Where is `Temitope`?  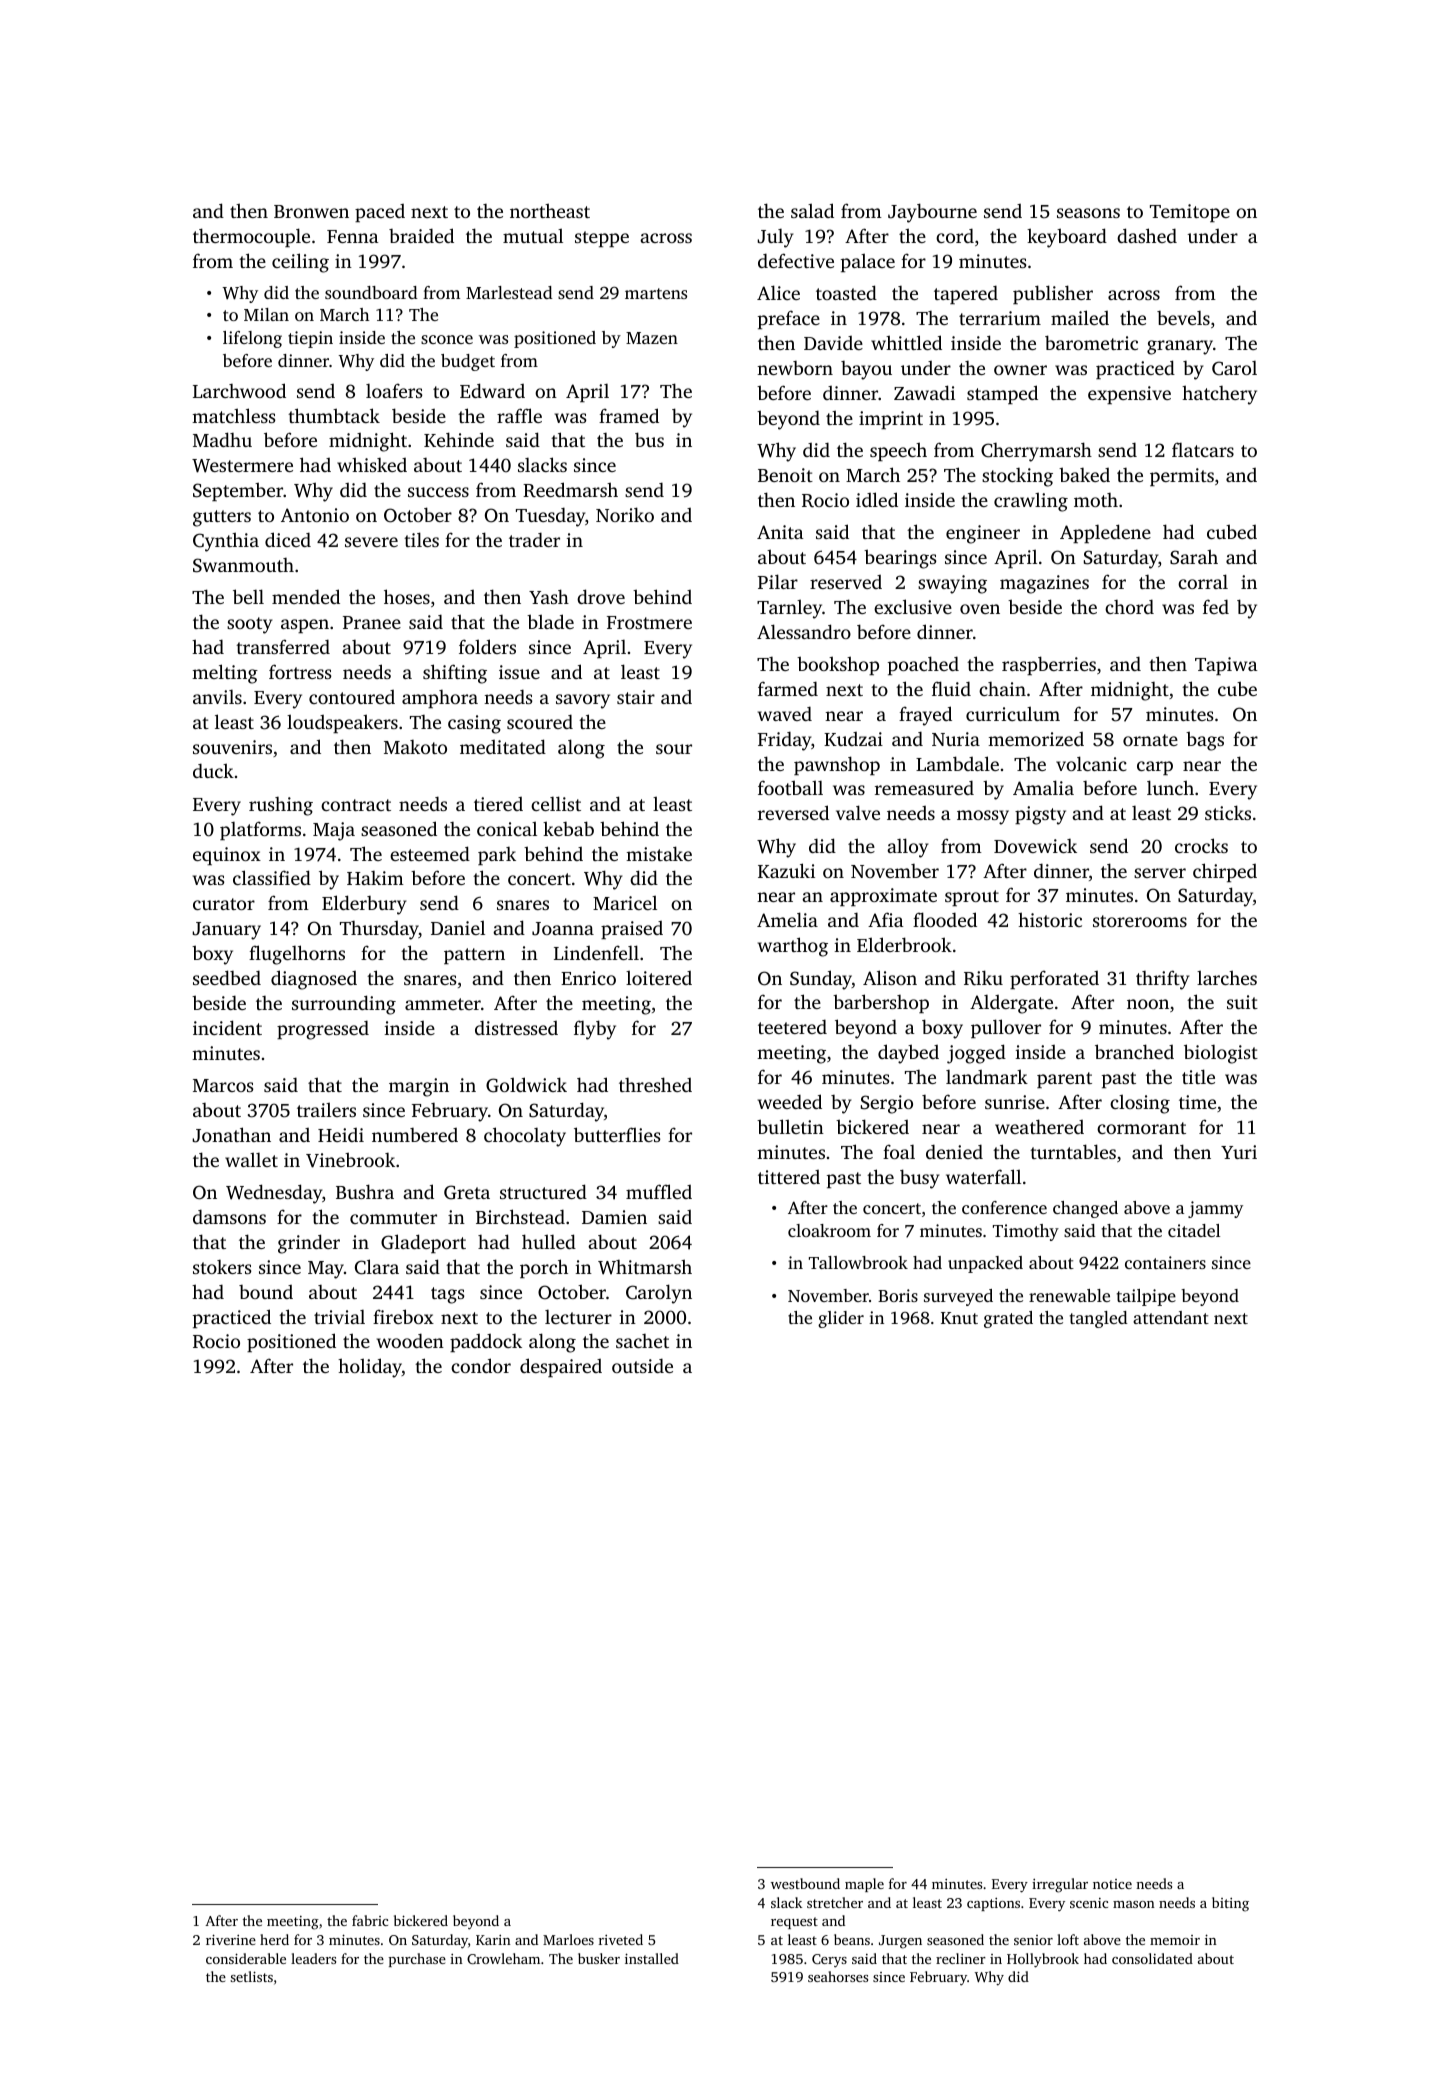 Temitope is located at coordinates (1190, 213).
